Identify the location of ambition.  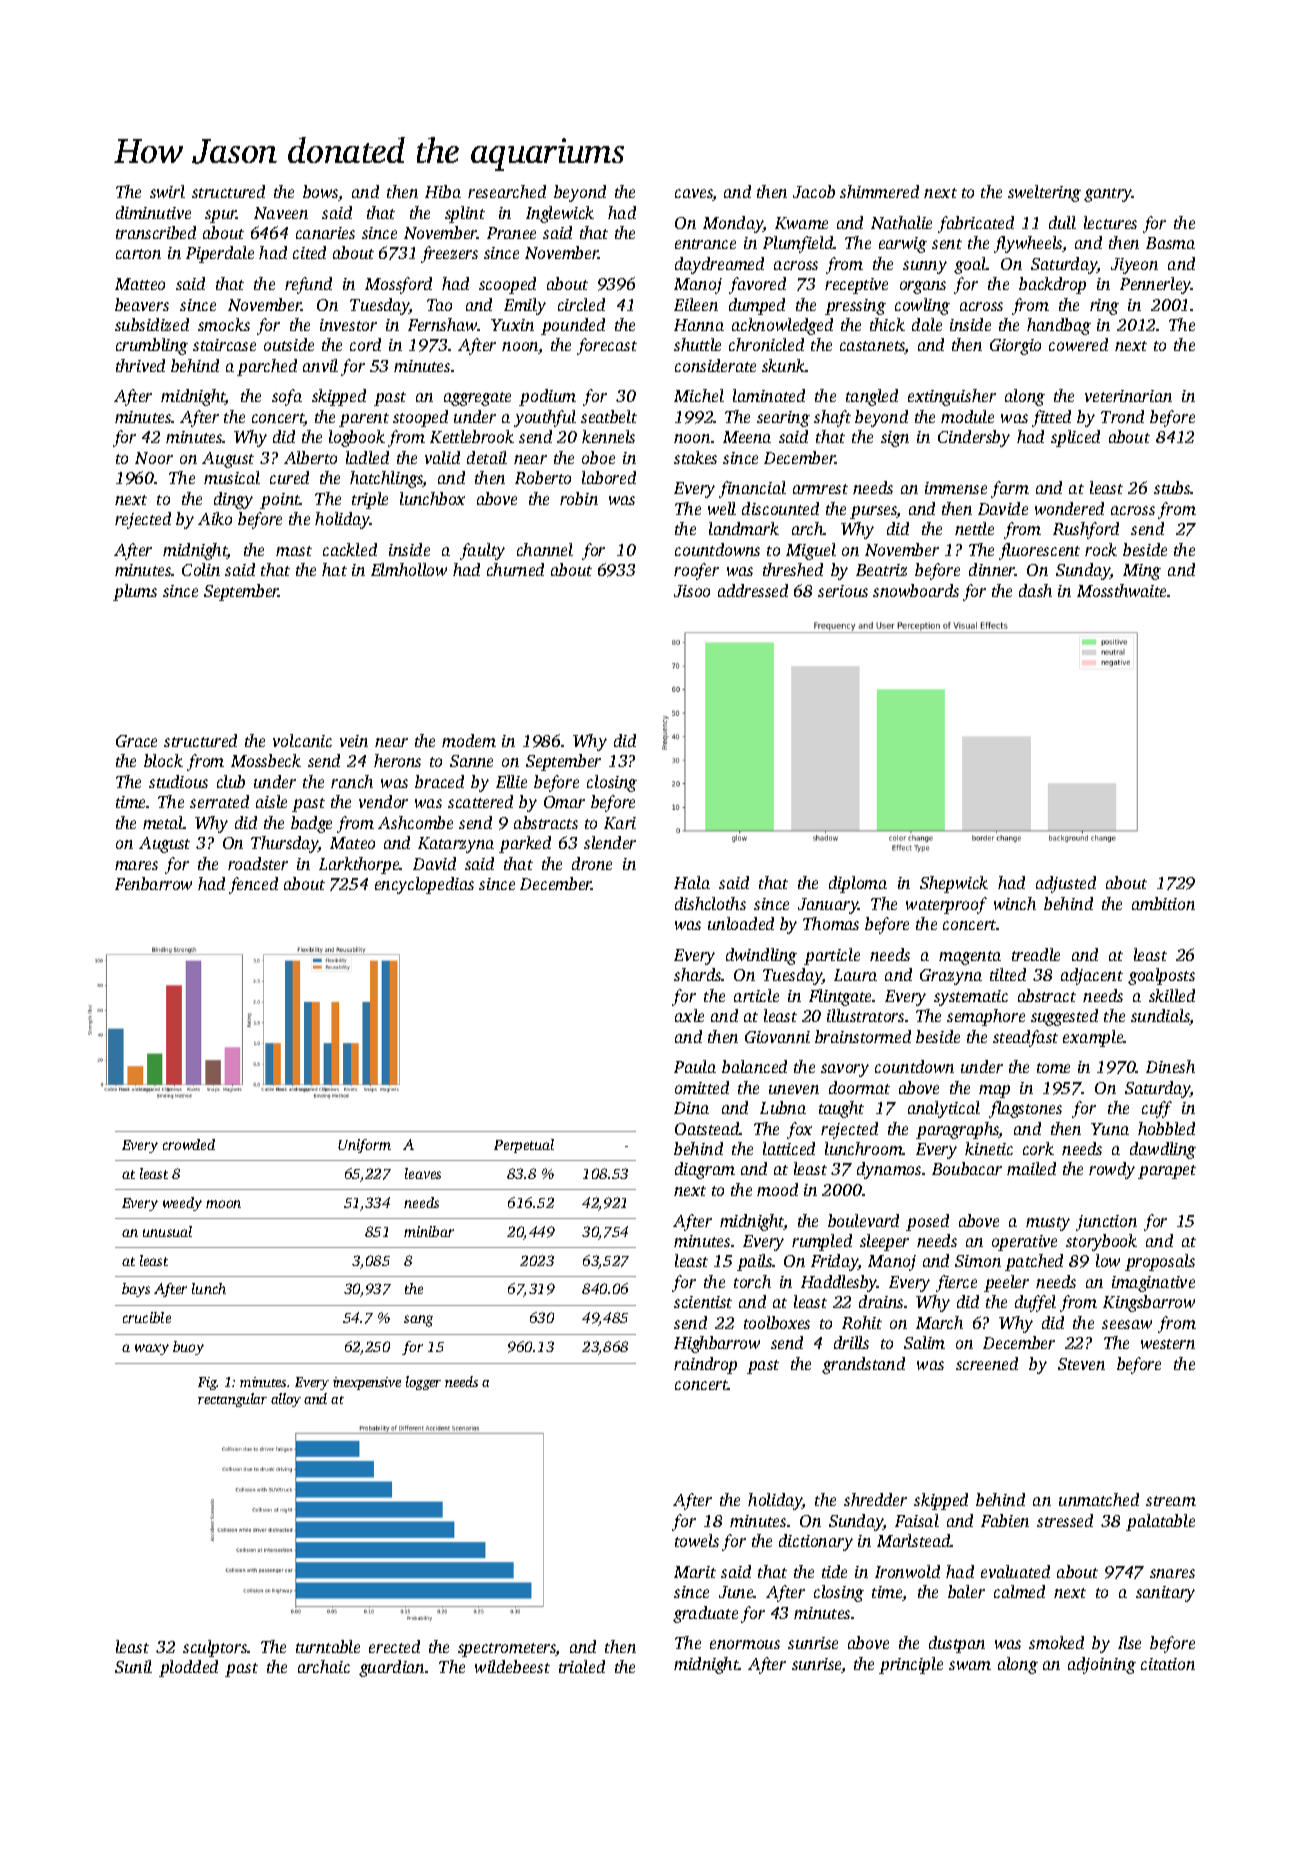
(1163, 903).
